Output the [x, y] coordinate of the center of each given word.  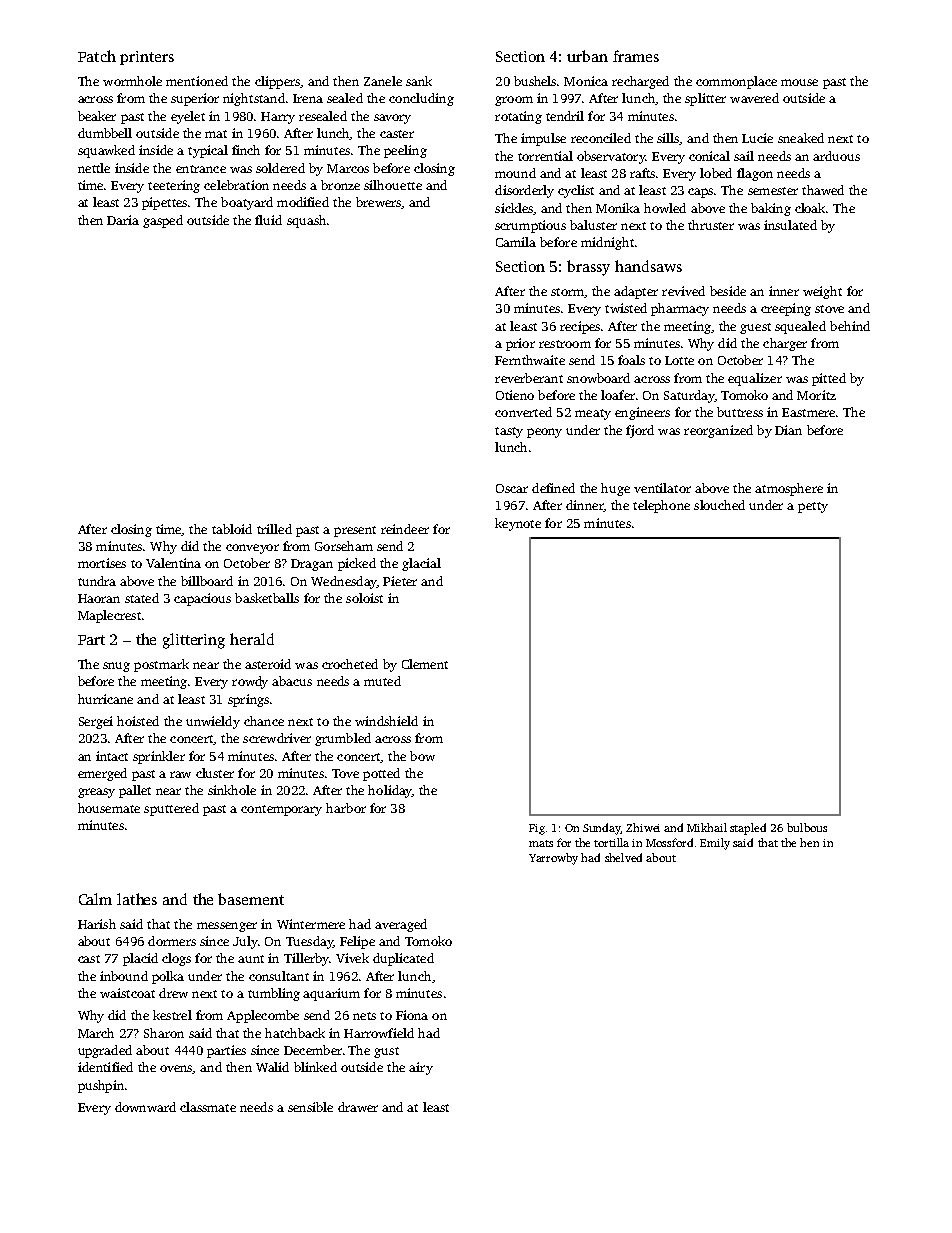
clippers [277, 82]
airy [421, 1068]
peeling [405, 151]
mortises [102, 563]
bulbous [807, 827]
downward [145, 1107]
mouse [799, 82]
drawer [358, 1107]
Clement [425, 664]
